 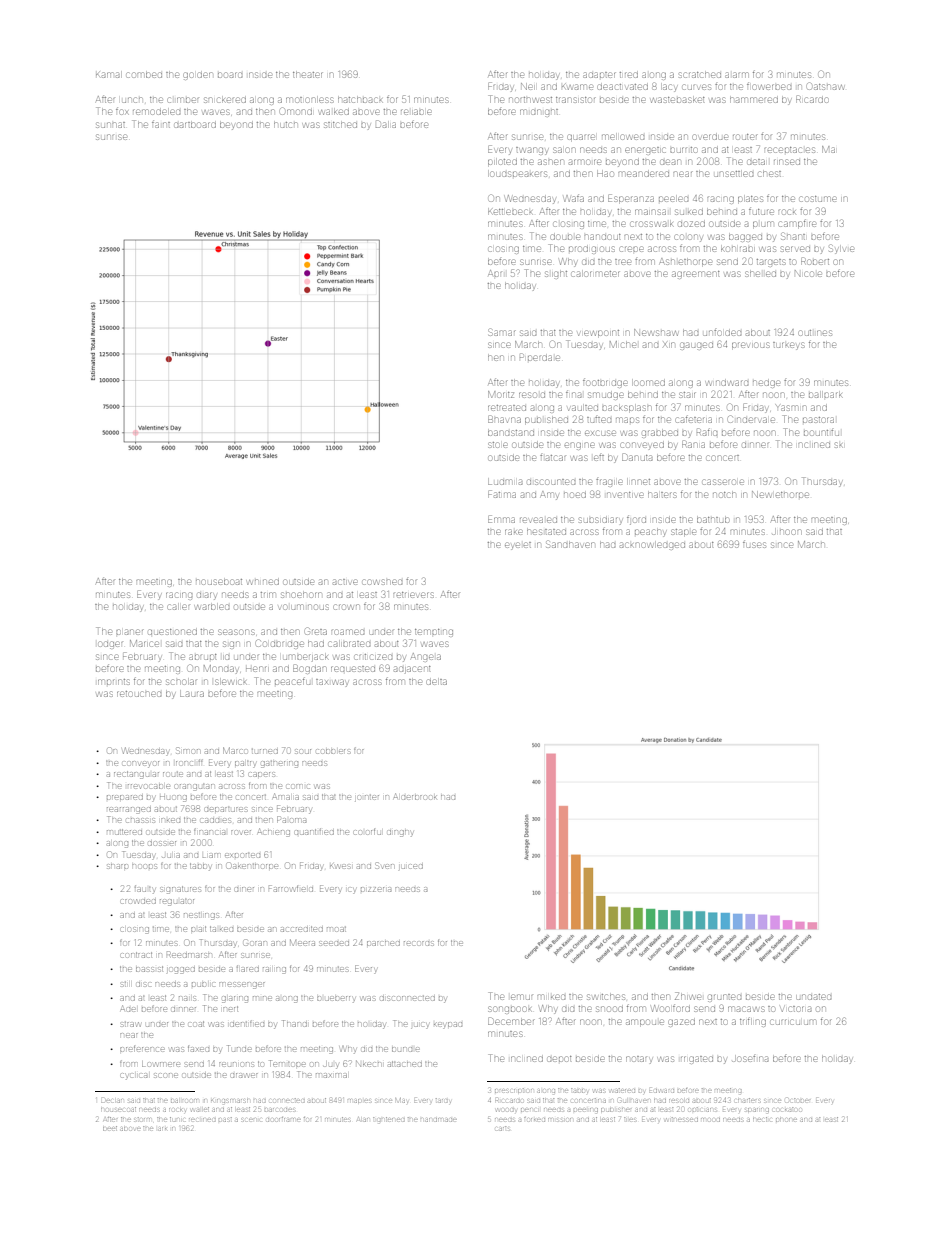 I want to click on faxed, so click(x=198, y=1049).
